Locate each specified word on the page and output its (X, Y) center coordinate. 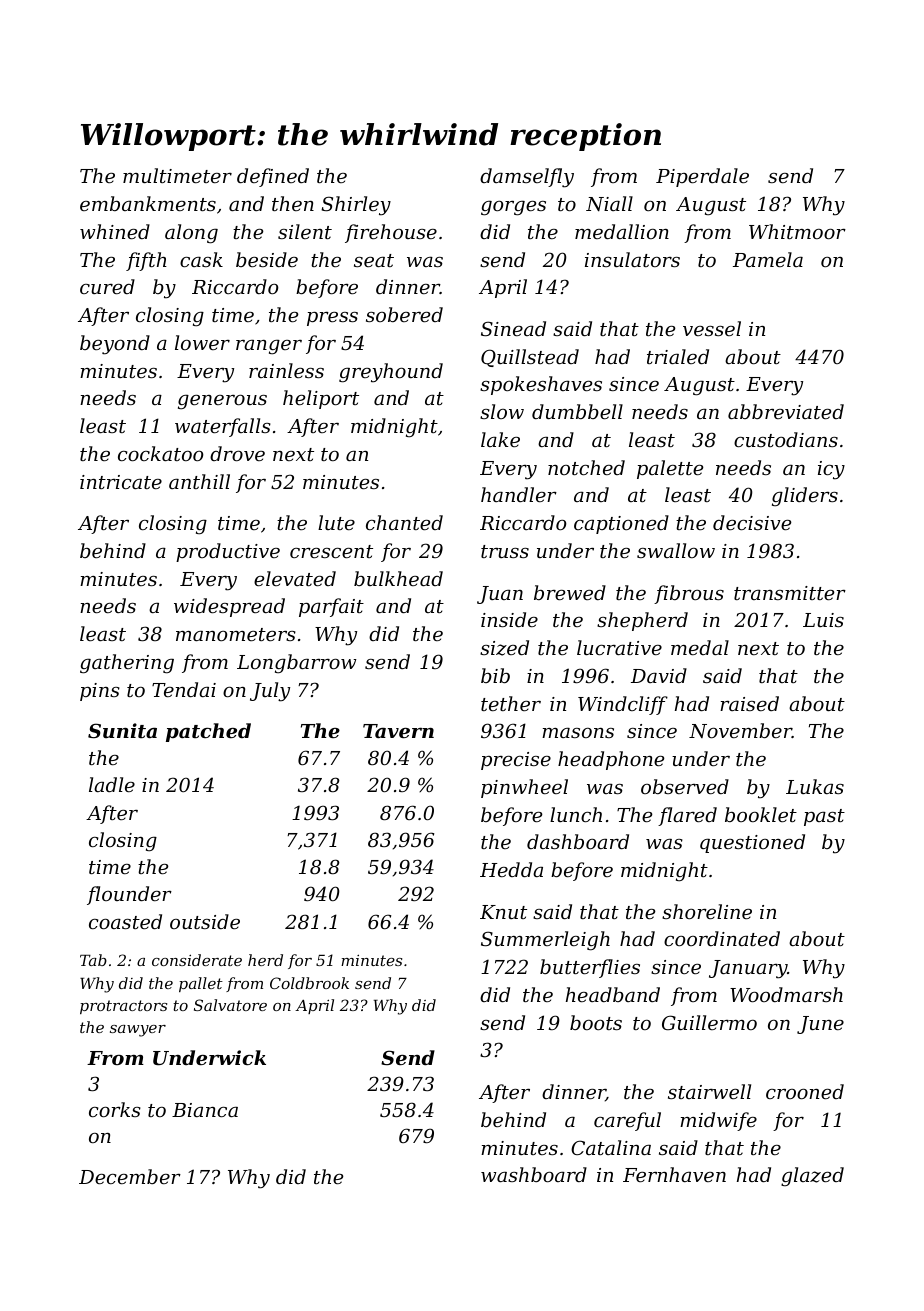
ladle (112, 784)
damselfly (527, 178)
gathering (127, 664)
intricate (121, 482)
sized (504, 648)
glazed (812, 1176)
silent (305, 231)
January (748, 969)
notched (586, 467)
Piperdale (702, 177)
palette (670, 469)
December (130, 1176)
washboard (534, 1174)
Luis (823, 620)
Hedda (511, 869)
